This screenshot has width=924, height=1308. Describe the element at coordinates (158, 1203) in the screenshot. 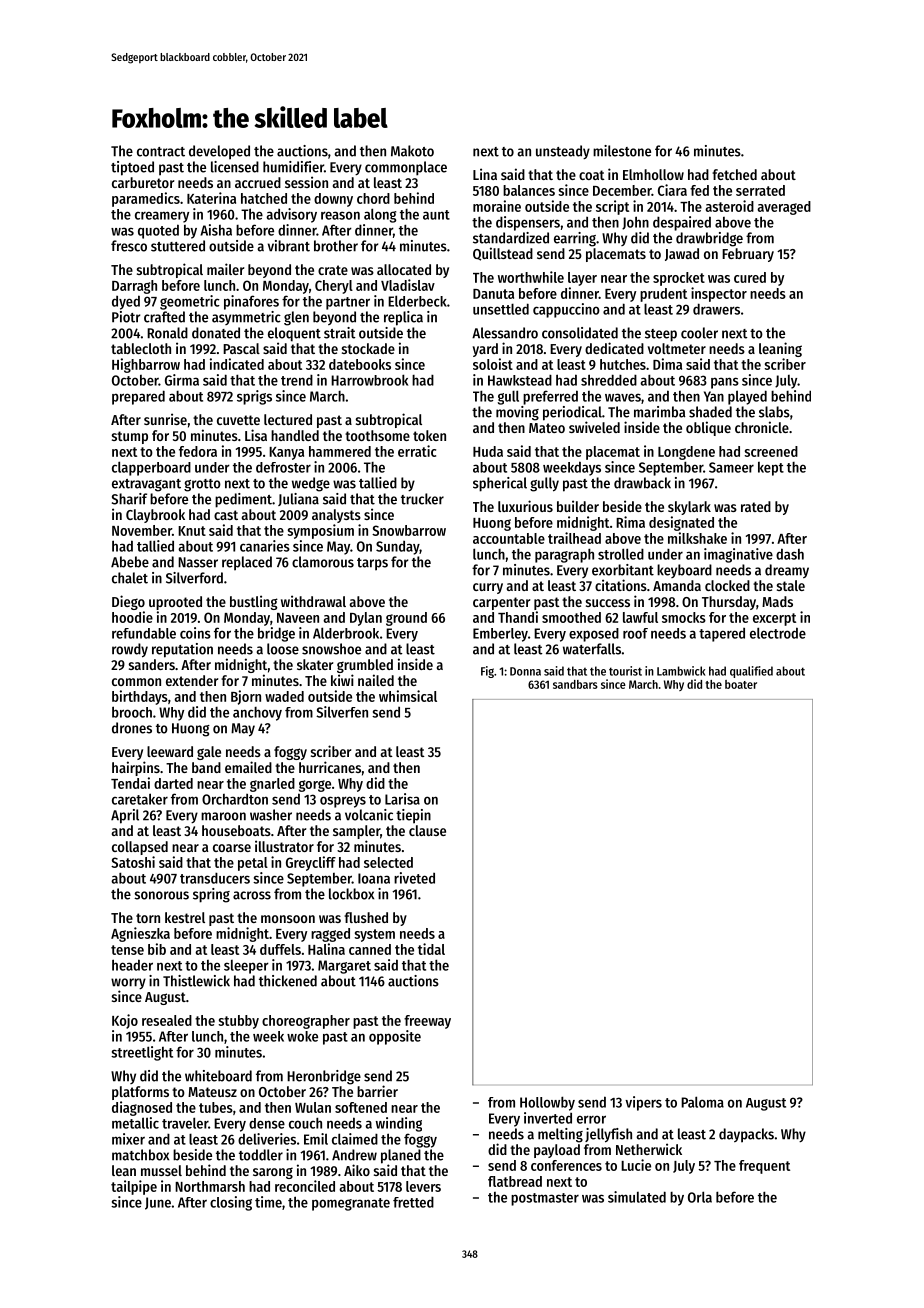

I see `June` at that location.
